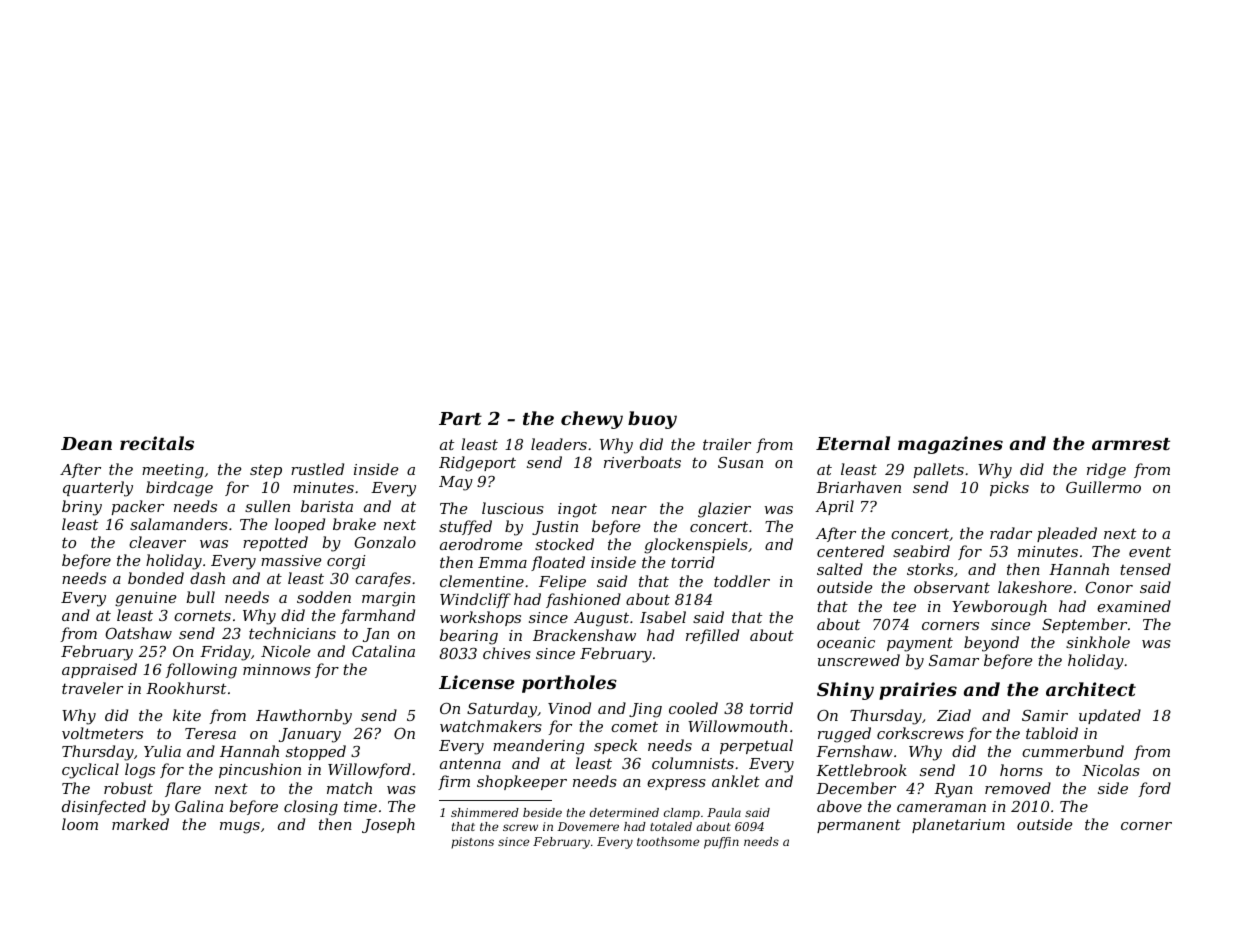  Describe the element at coordinates (460, 418) in the image. I see `Part` at that location.
